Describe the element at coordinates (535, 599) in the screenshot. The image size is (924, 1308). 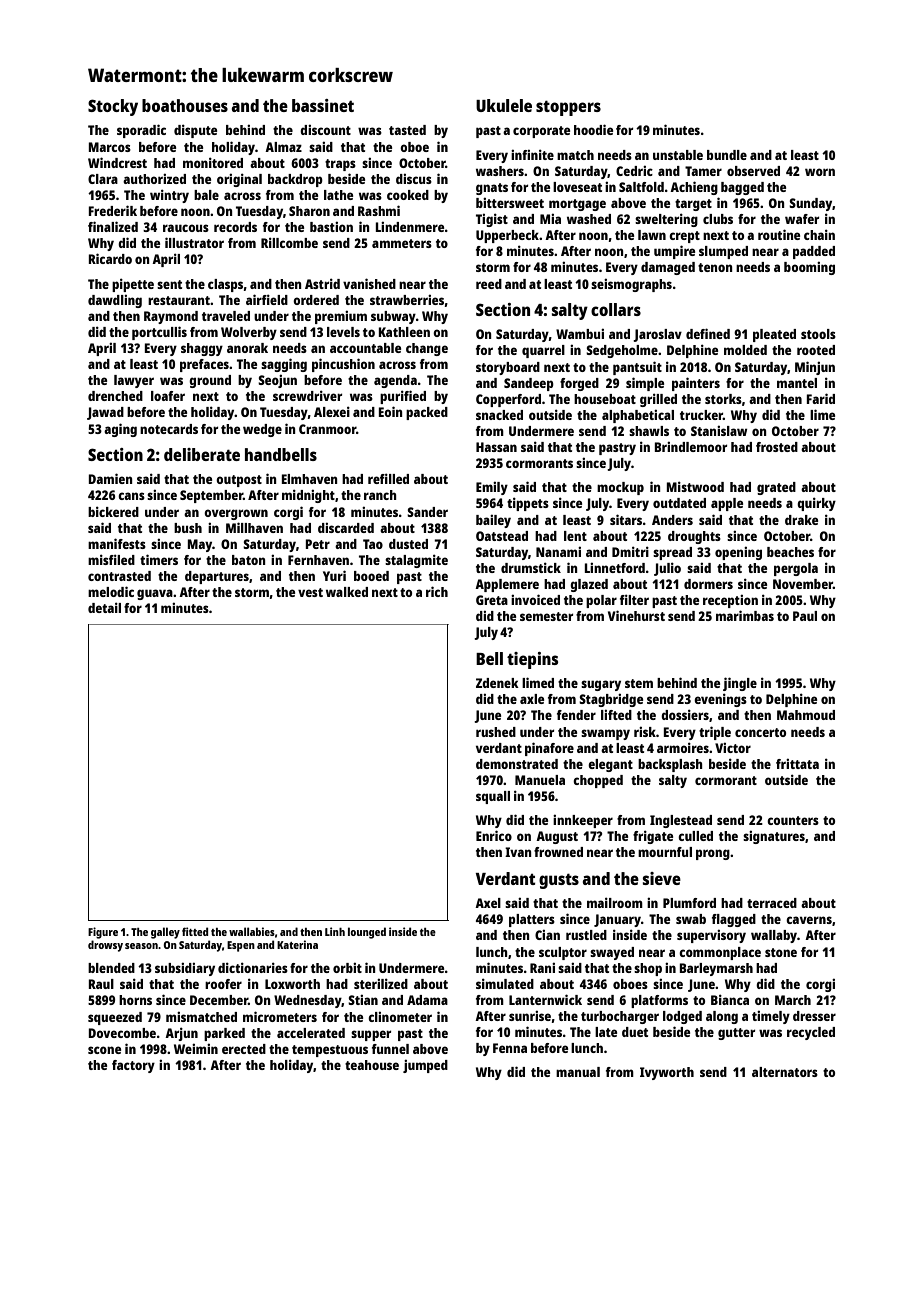
I see `invoiced` at that location.
